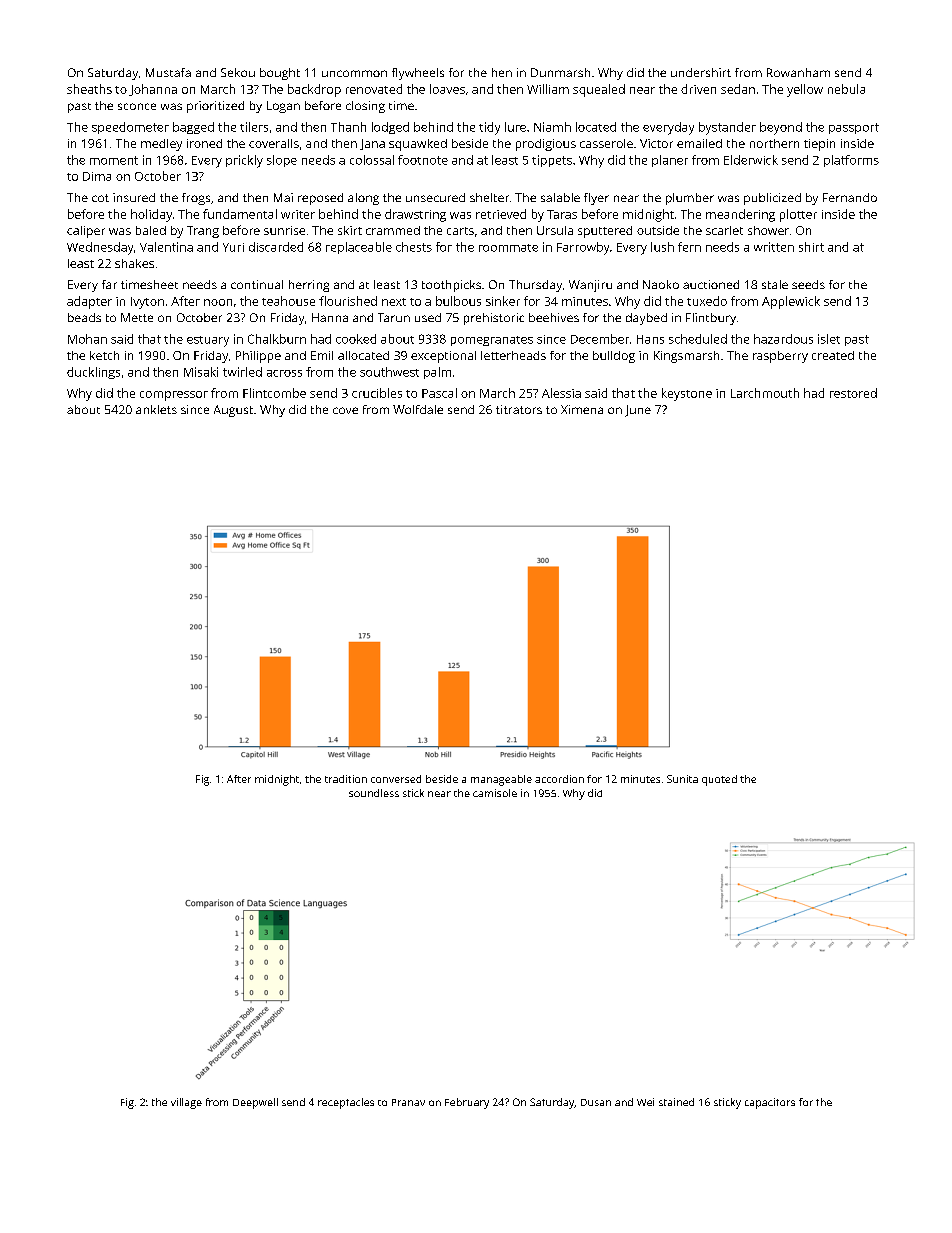  What do you see at coordinates (798, 72) in the page?
I see `Rowanham` at bounding box center [798, 72].
